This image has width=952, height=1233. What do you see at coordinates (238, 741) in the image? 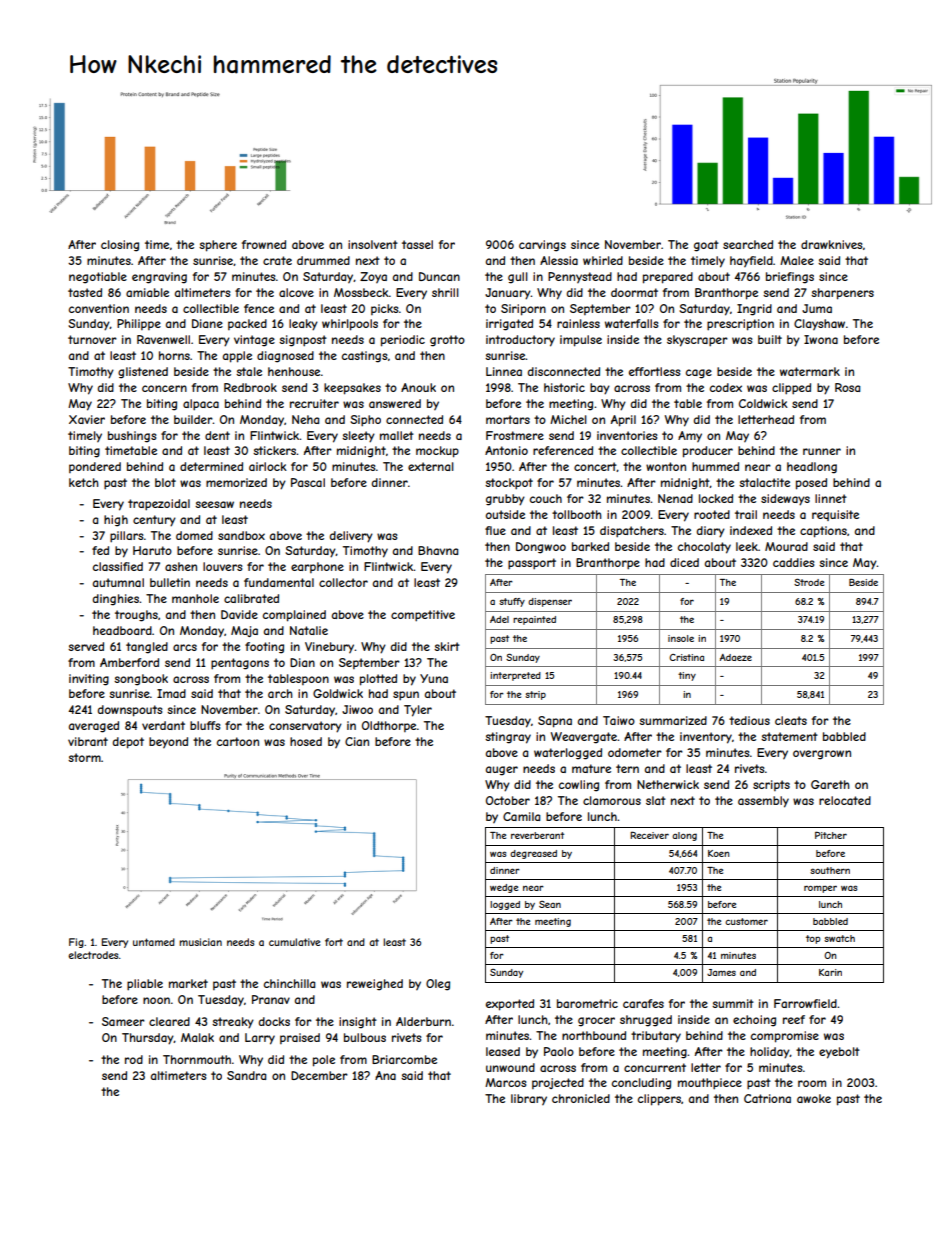
I see `cartoon` at bounding box center [238, 741].
